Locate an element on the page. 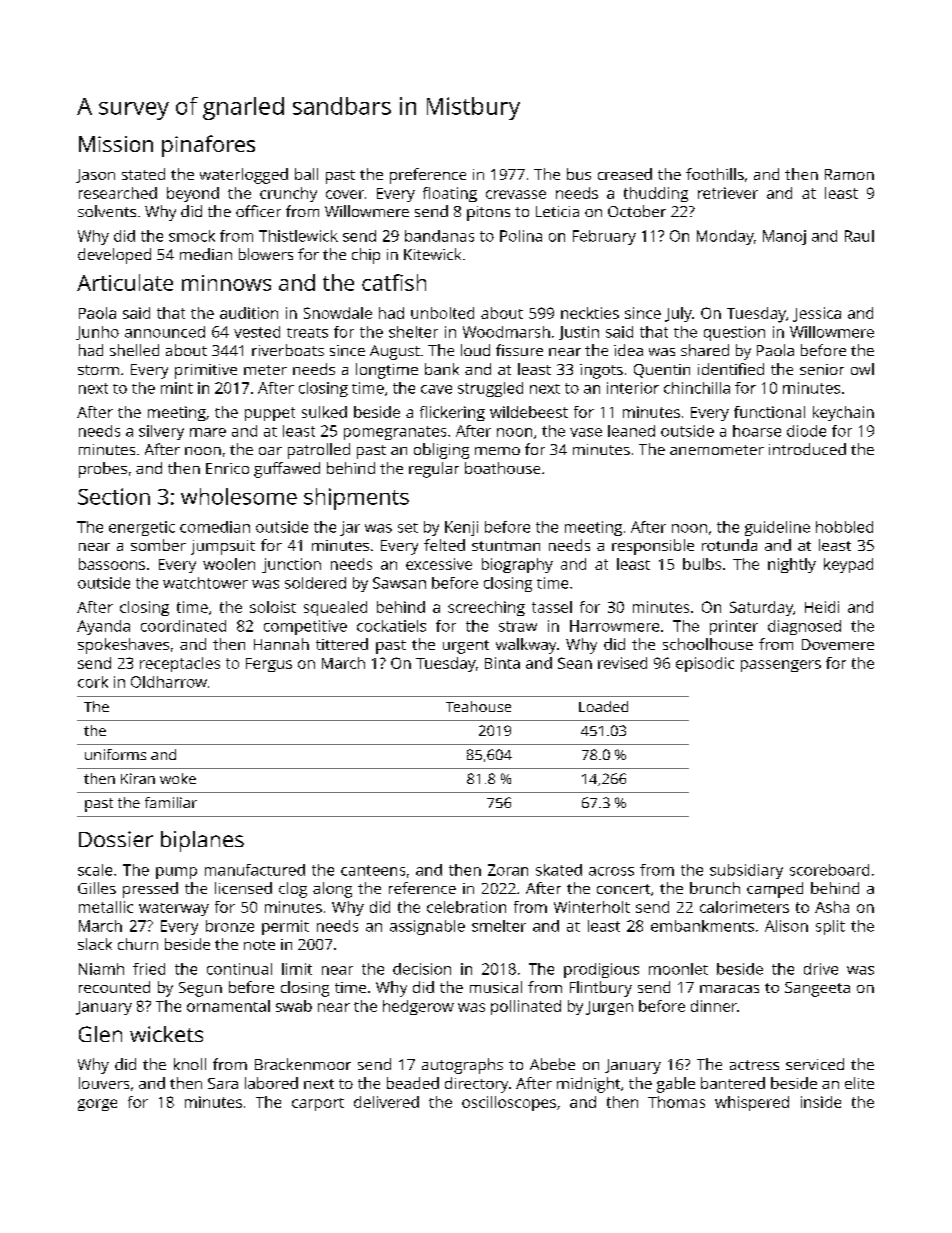 This image has width=952, height=1233. decision is located at coordinates (422, 969).
